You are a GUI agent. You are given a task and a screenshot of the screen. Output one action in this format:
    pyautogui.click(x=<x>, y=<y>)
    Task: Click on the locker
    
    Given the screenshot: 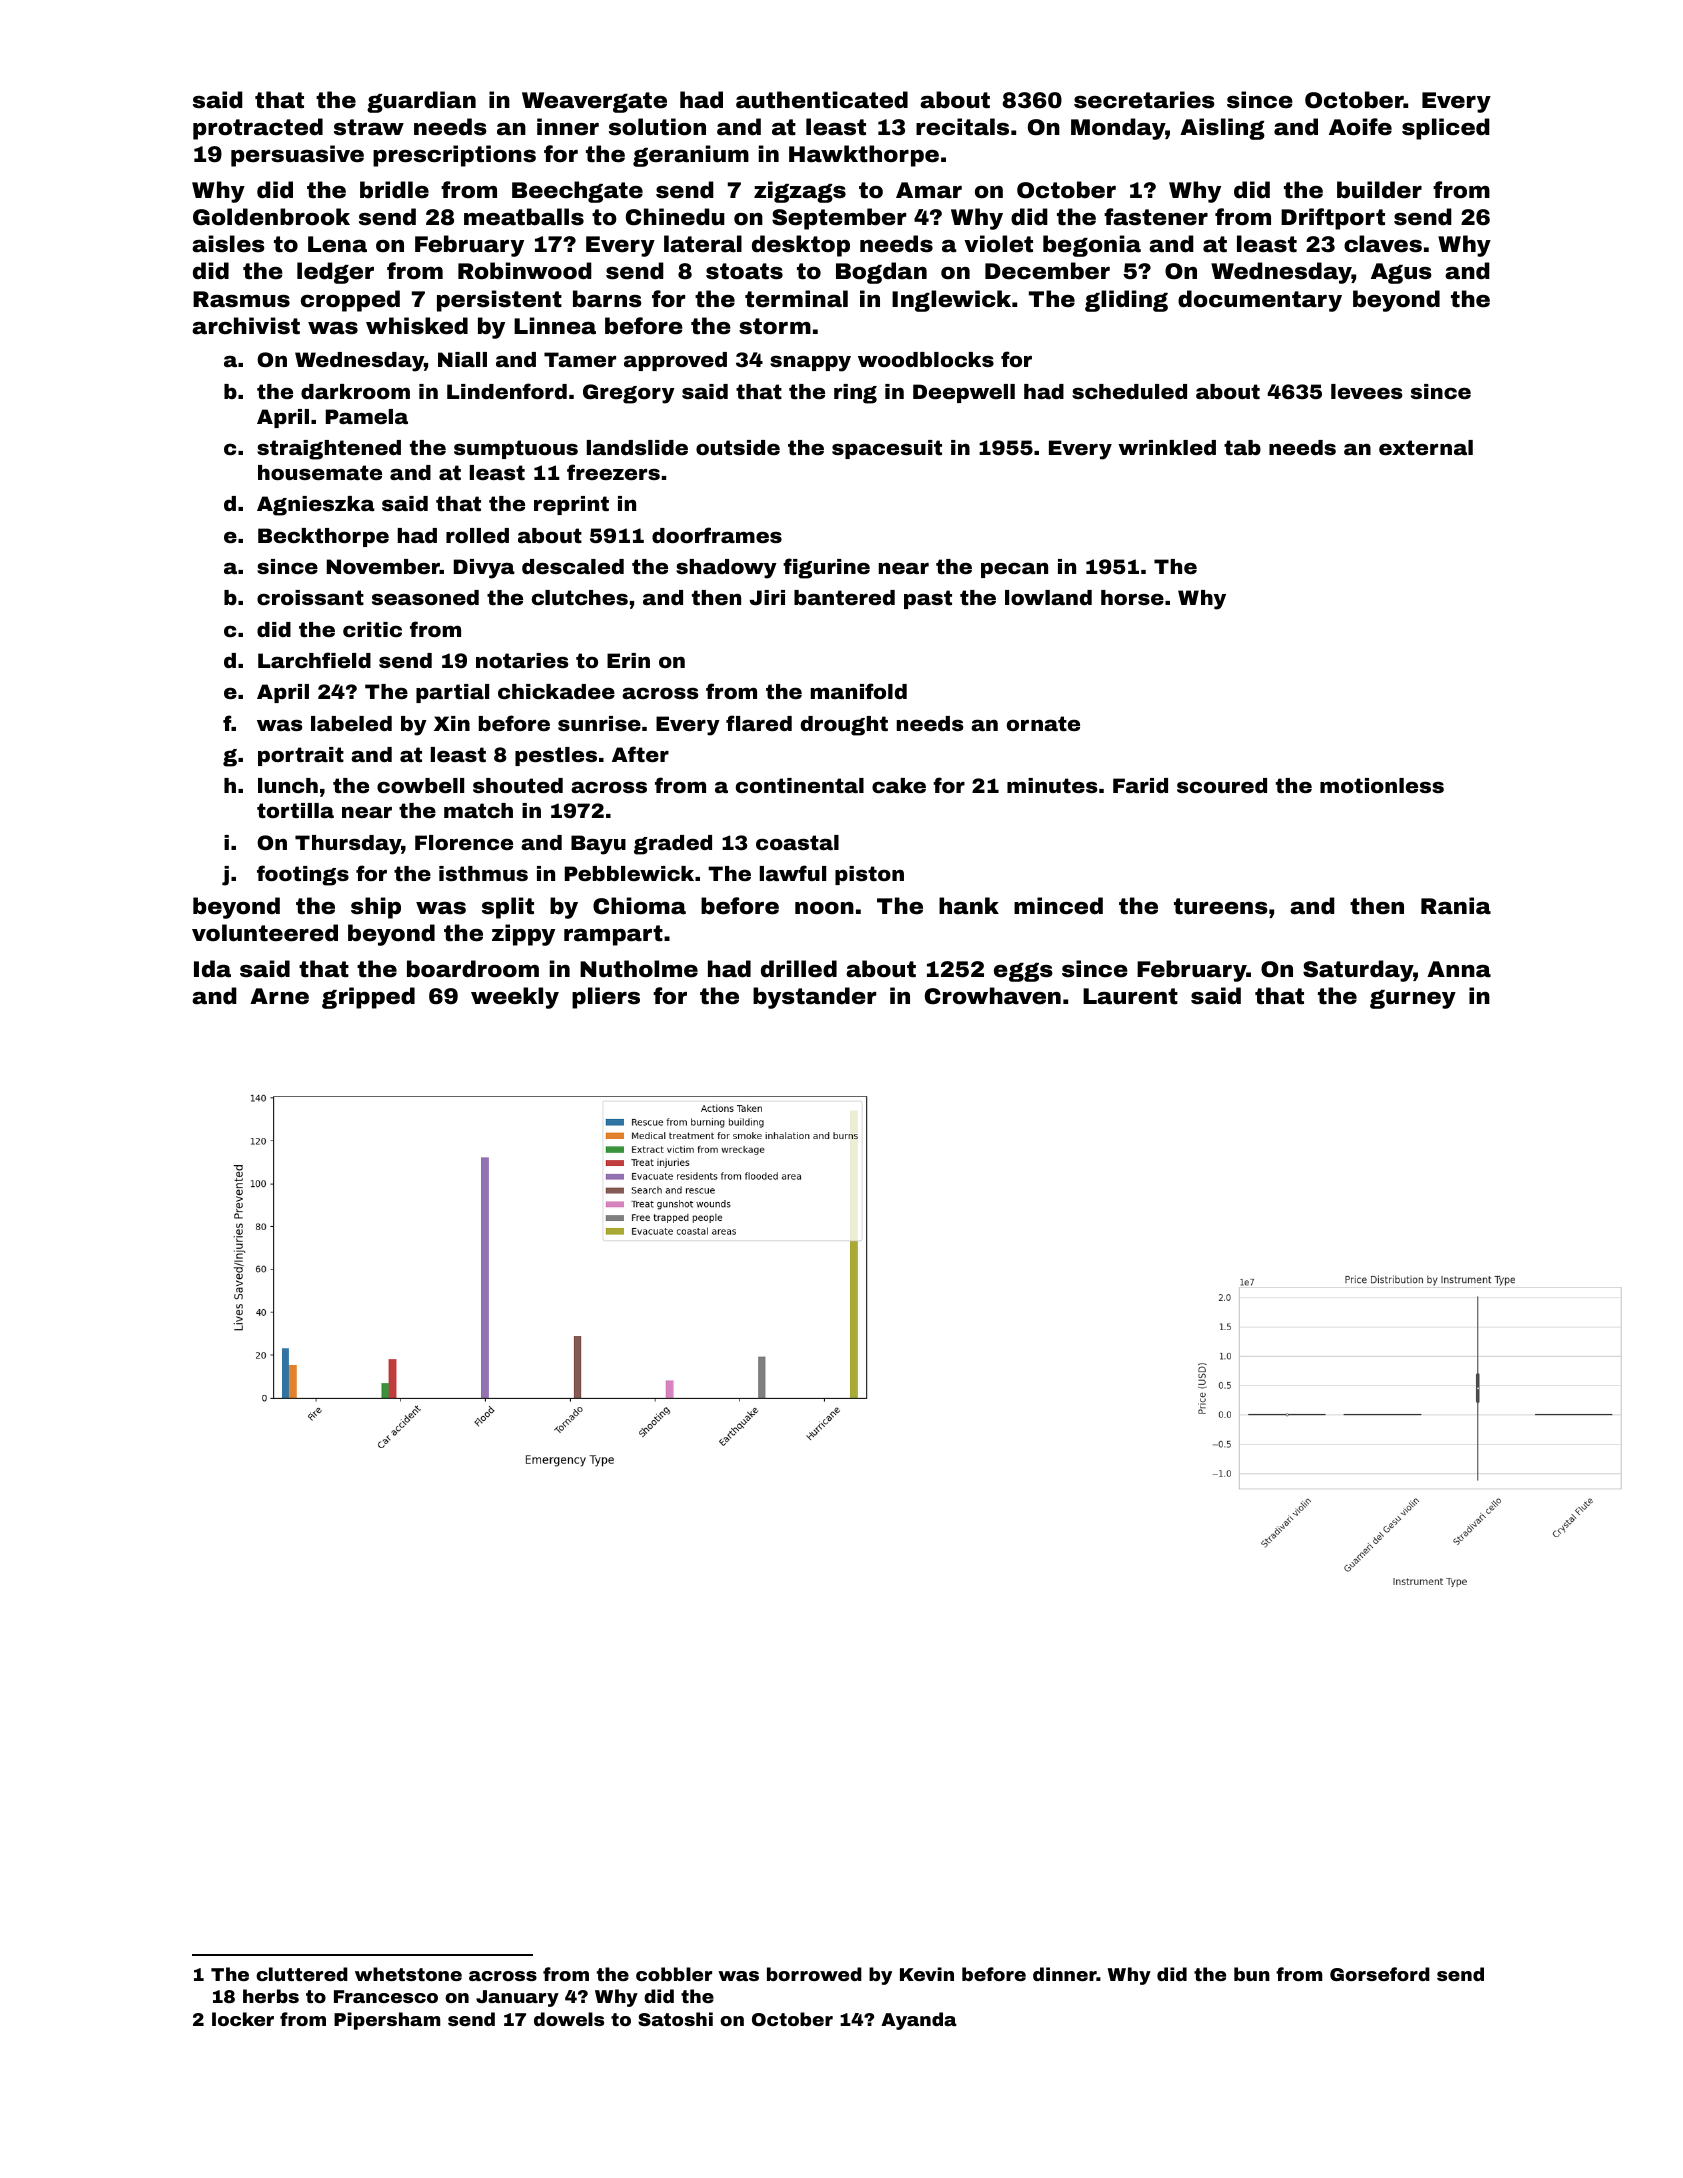 What is the action you would take?
    pyautogui.click(x=243, y=2019)
